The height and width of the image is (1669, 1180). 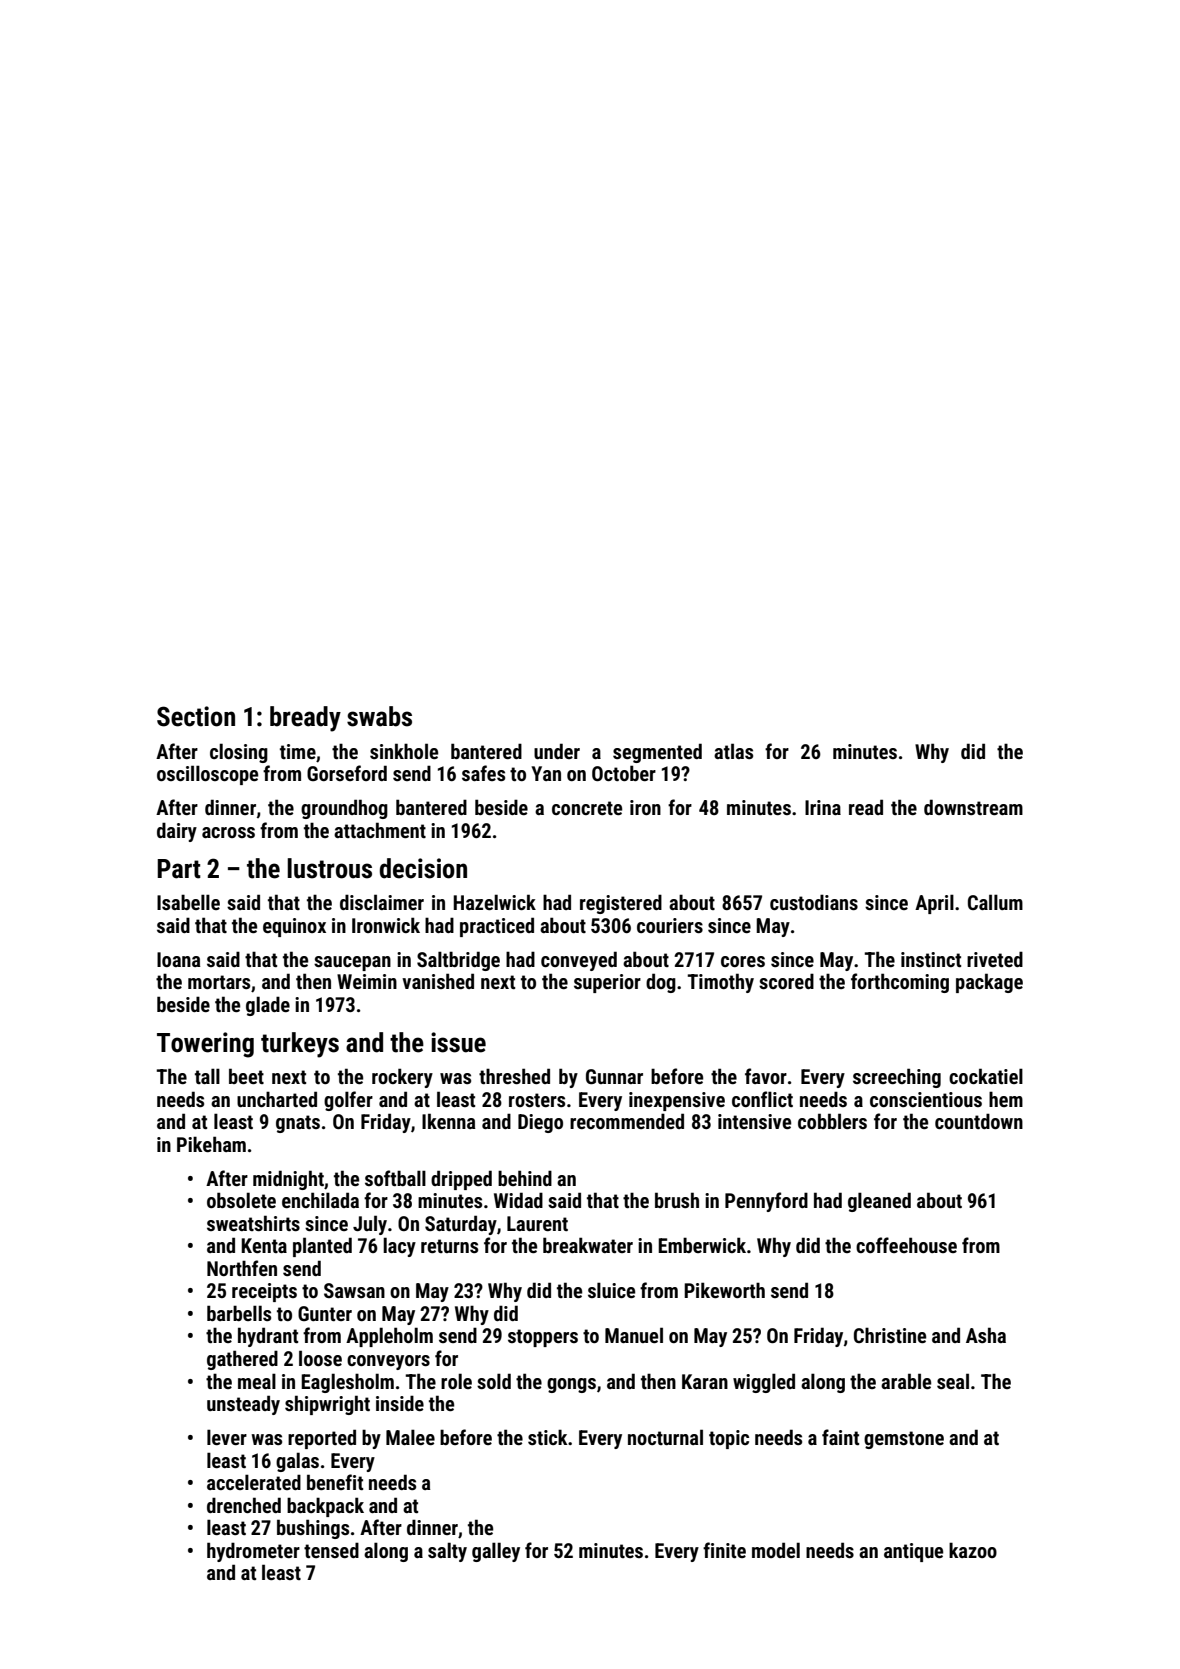 What do you see at coordinates (298, 751) in the image?
I see `time` at bounding box center [298, 751].
